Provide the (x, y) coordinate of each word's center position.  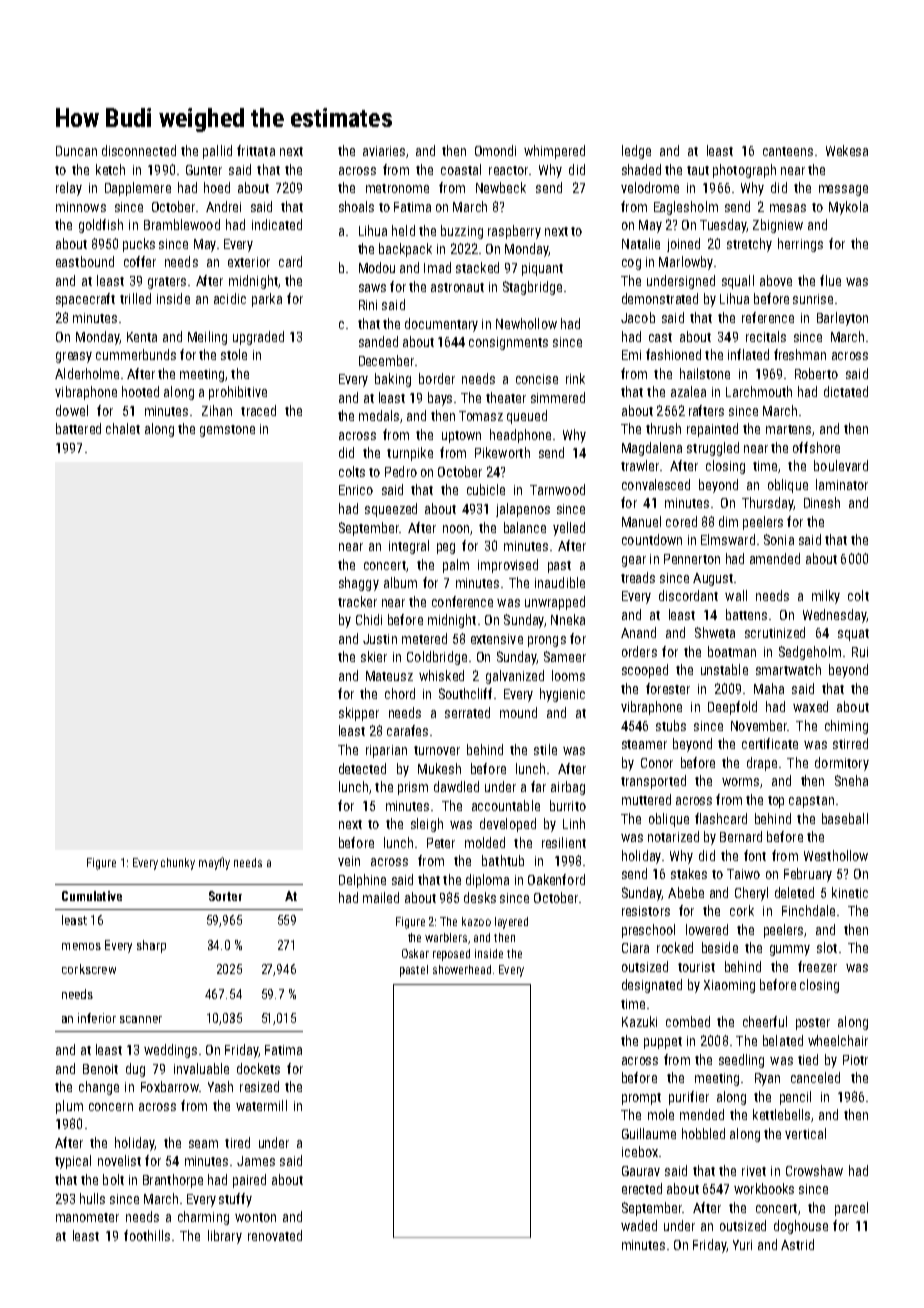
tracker (357, 601)
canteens (788, 151)
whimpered (554, 152)
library (225, 1237)
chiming (846, 727)
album (400, 582)
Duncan (76, 151)
